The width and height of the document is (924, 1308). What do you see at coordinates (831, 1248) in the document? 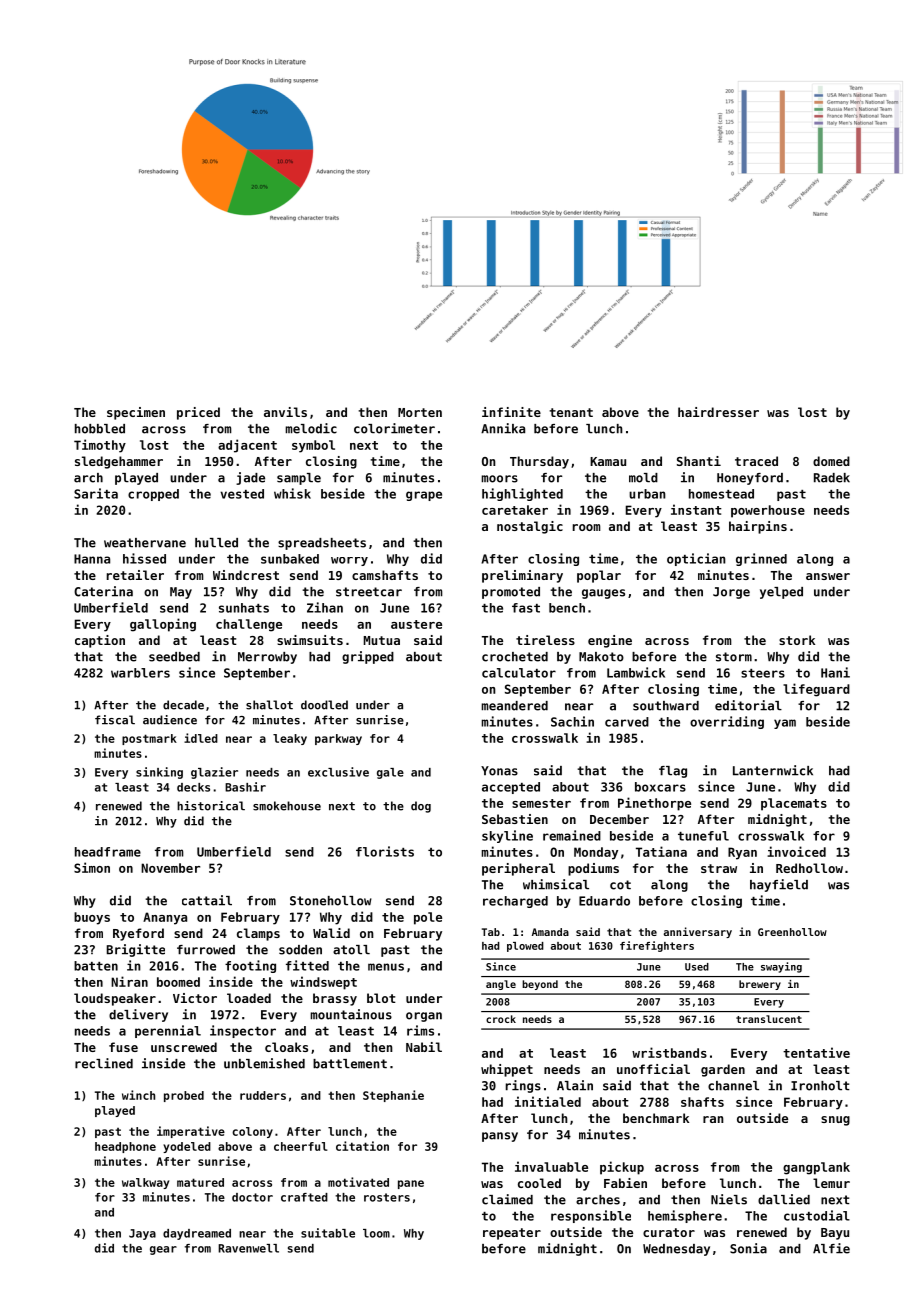
I see `Alfie` at bounding box center [831, 1248].
